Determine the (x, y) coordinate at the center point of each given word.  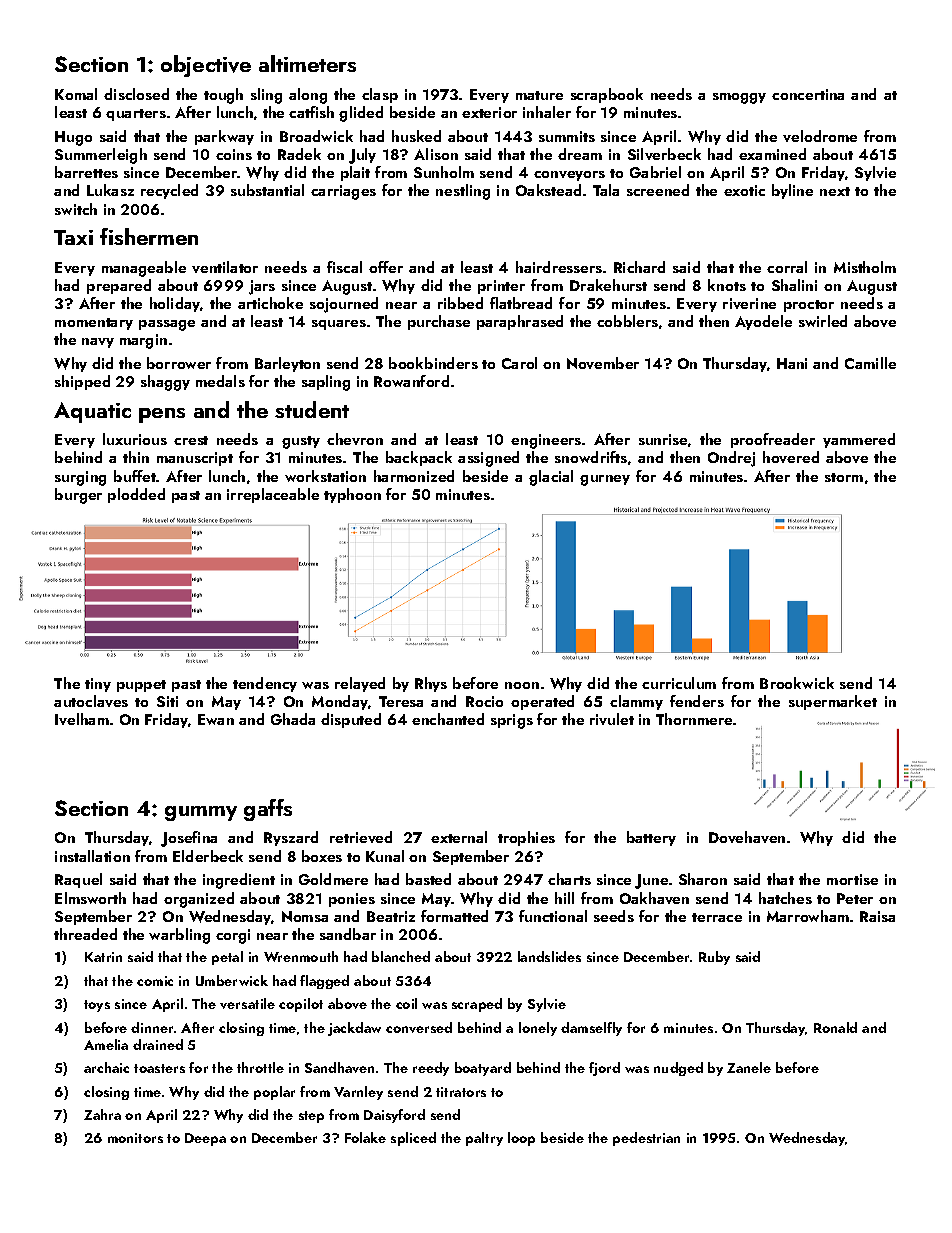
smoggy (739, 98)
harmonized (414, 476)
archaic (106, 1067)
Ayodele (763, 322)
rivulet (612, 719)
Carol (519, 363)
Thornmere (694, 719)
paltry (484, 1139)
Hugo (73, 138)
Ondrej (731, 459)
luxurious (135, 439)
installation (92, 856)
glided (361, 114)
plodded (136, 495)
